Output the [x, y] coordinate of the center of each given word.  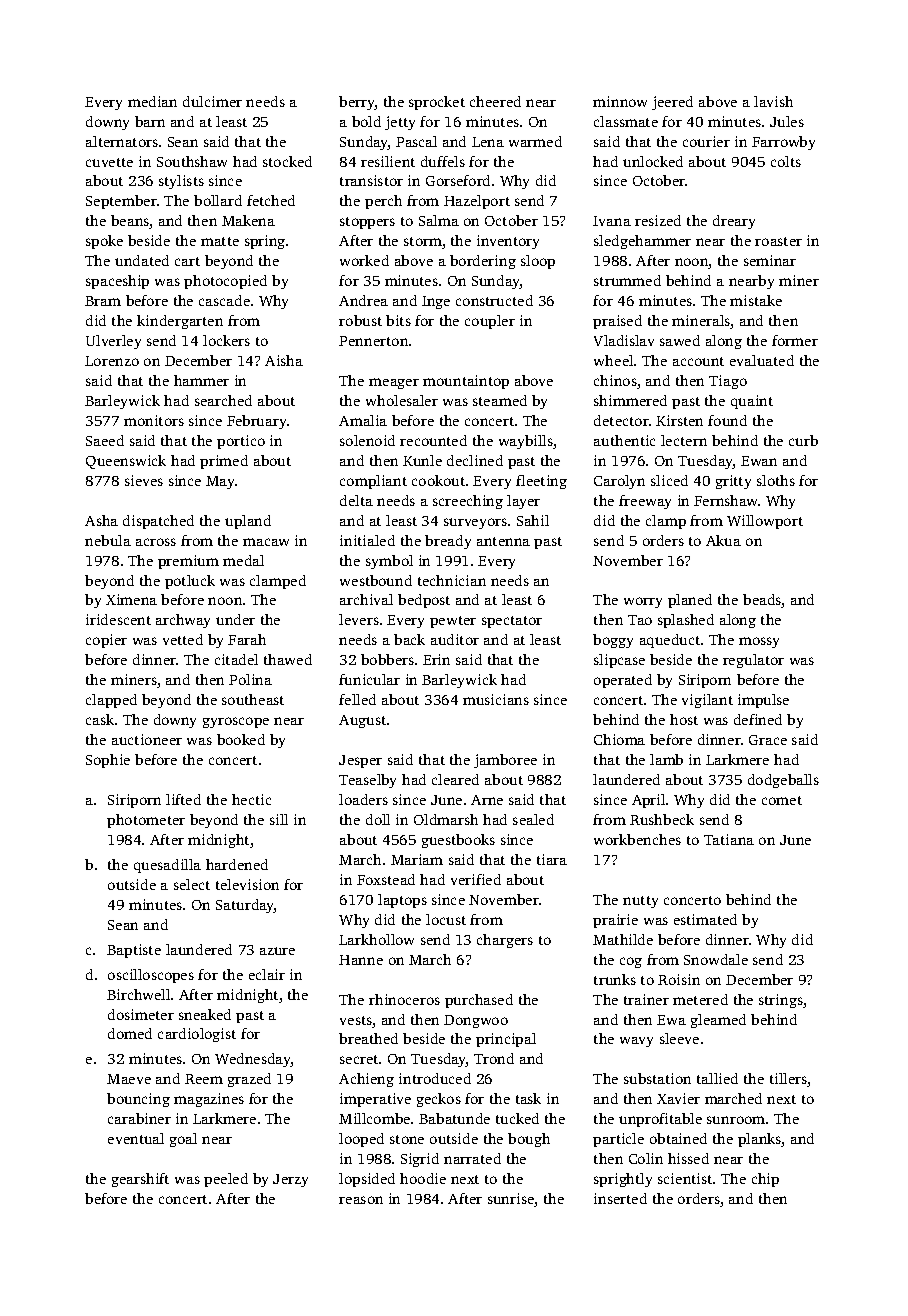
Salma [439, 220]
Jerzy [290, 1180]
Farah [247, 639]
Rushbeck [662, 819]
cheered [495, 101]
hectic [251, 799]
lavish [773, 101]
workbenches [637, 839]
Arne [487, 800]
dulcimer [212, 101]
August [362, 721]
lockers [226, 340]
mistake [756, 300]
